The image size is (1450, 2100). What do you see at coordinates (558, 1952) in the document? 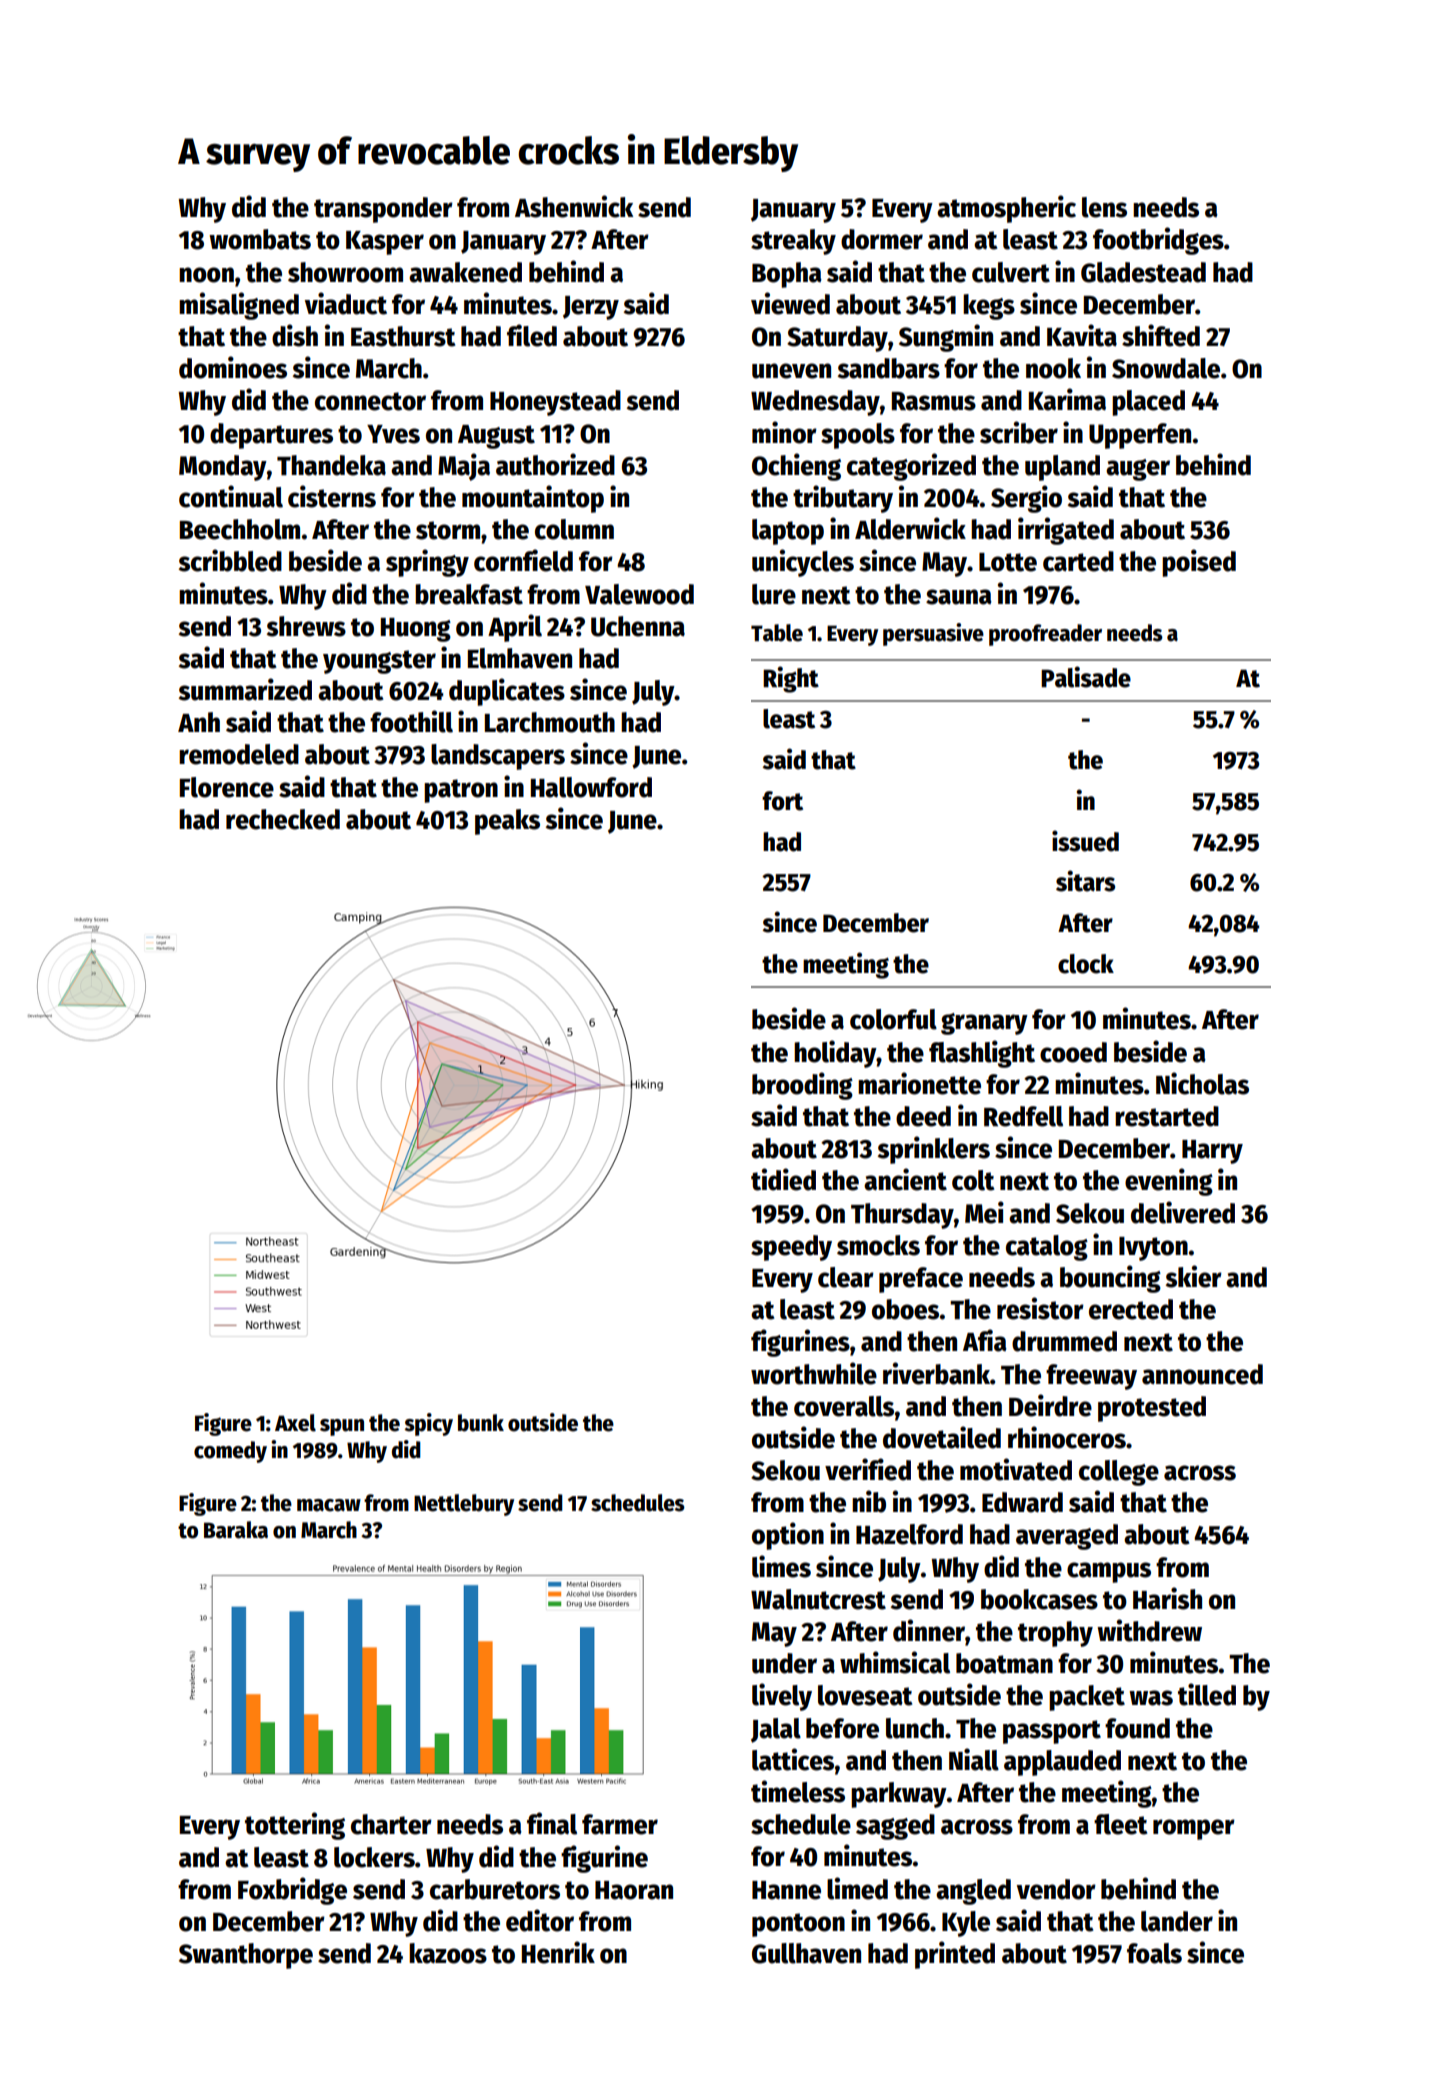
I see `Henrik` at bounding box center [558, 1952].
